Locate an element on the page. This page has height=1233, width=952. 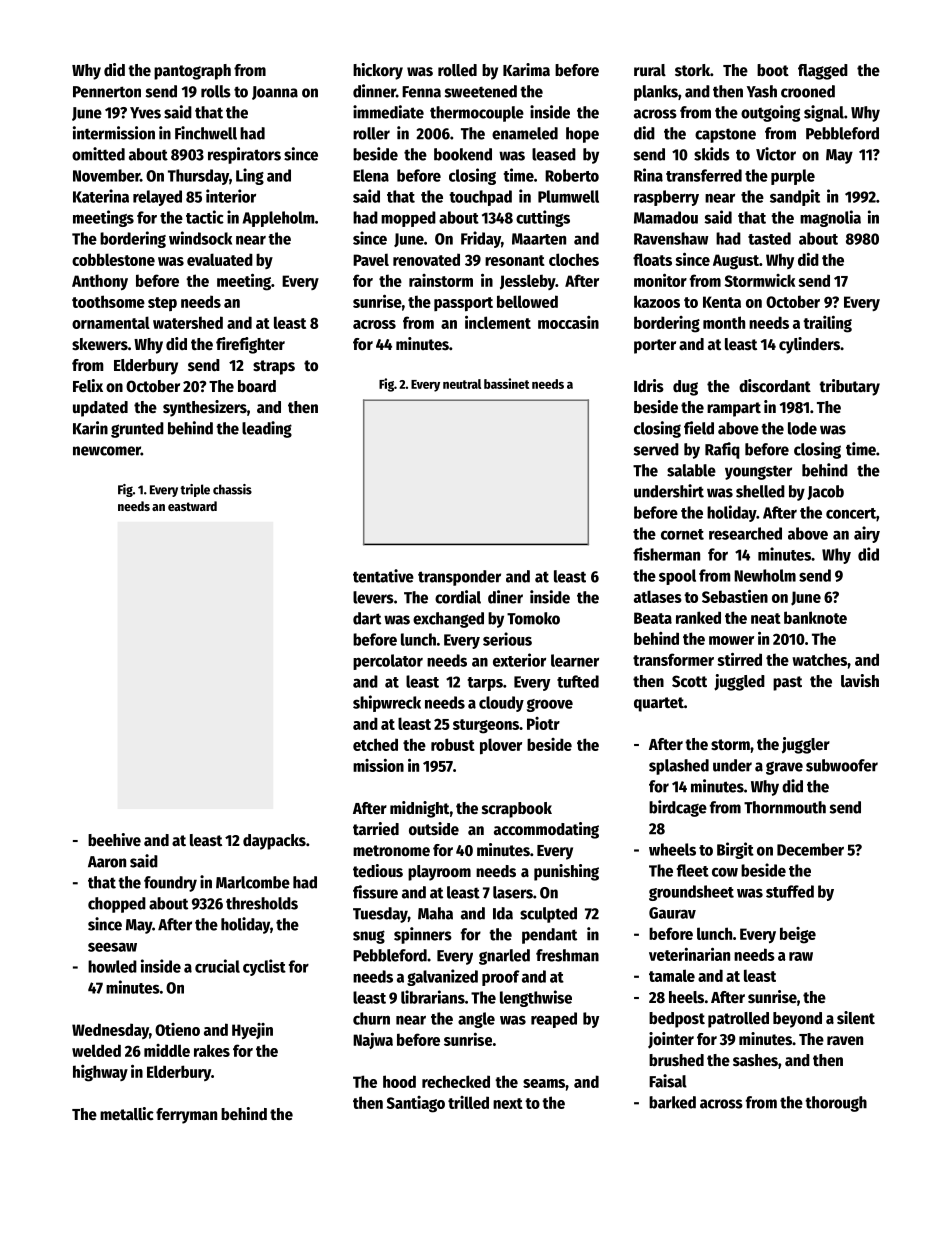
transponder is located at coordinates (459, 578).
